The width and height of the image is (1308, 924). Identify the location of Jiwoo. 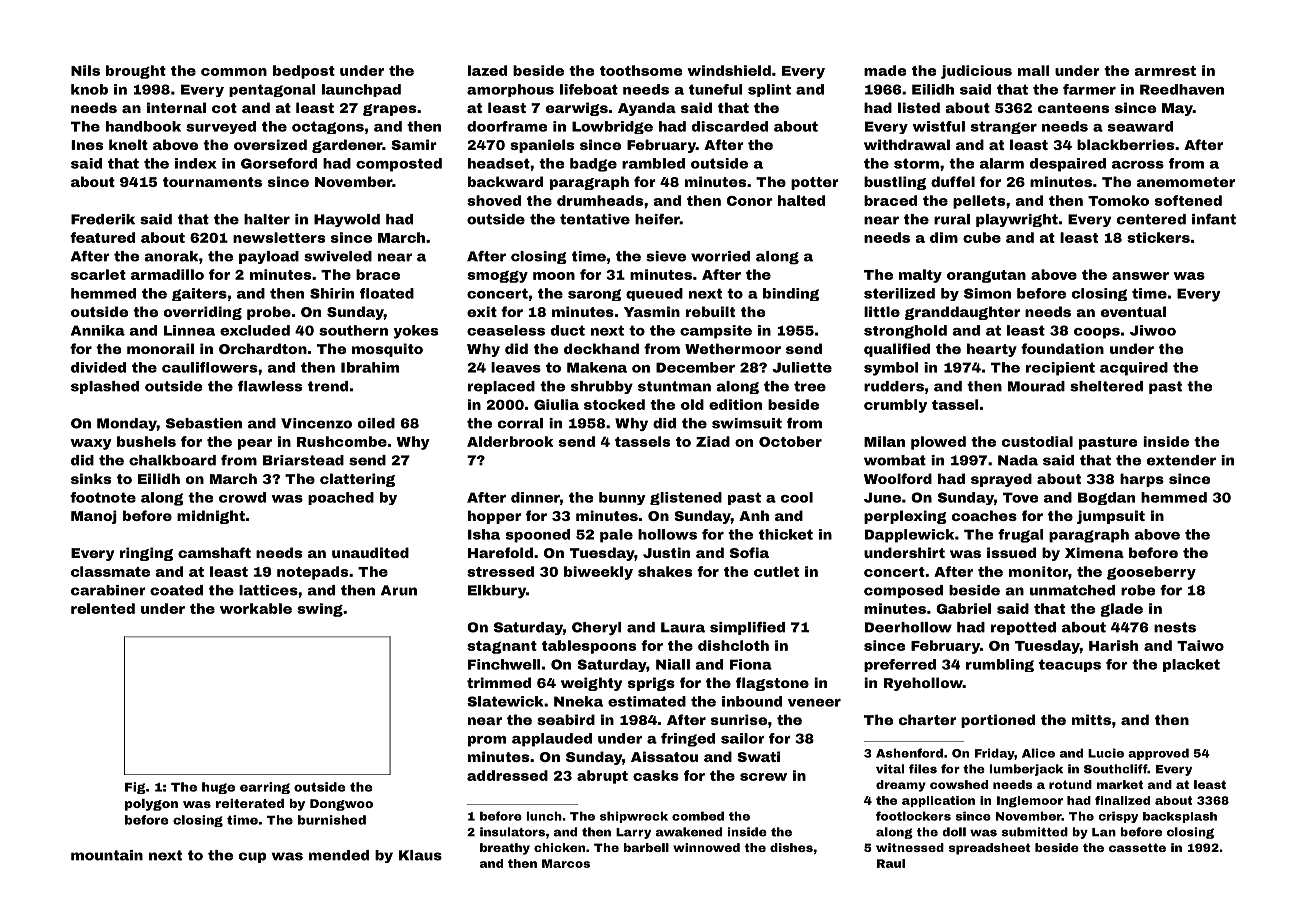
(1153, 330).
